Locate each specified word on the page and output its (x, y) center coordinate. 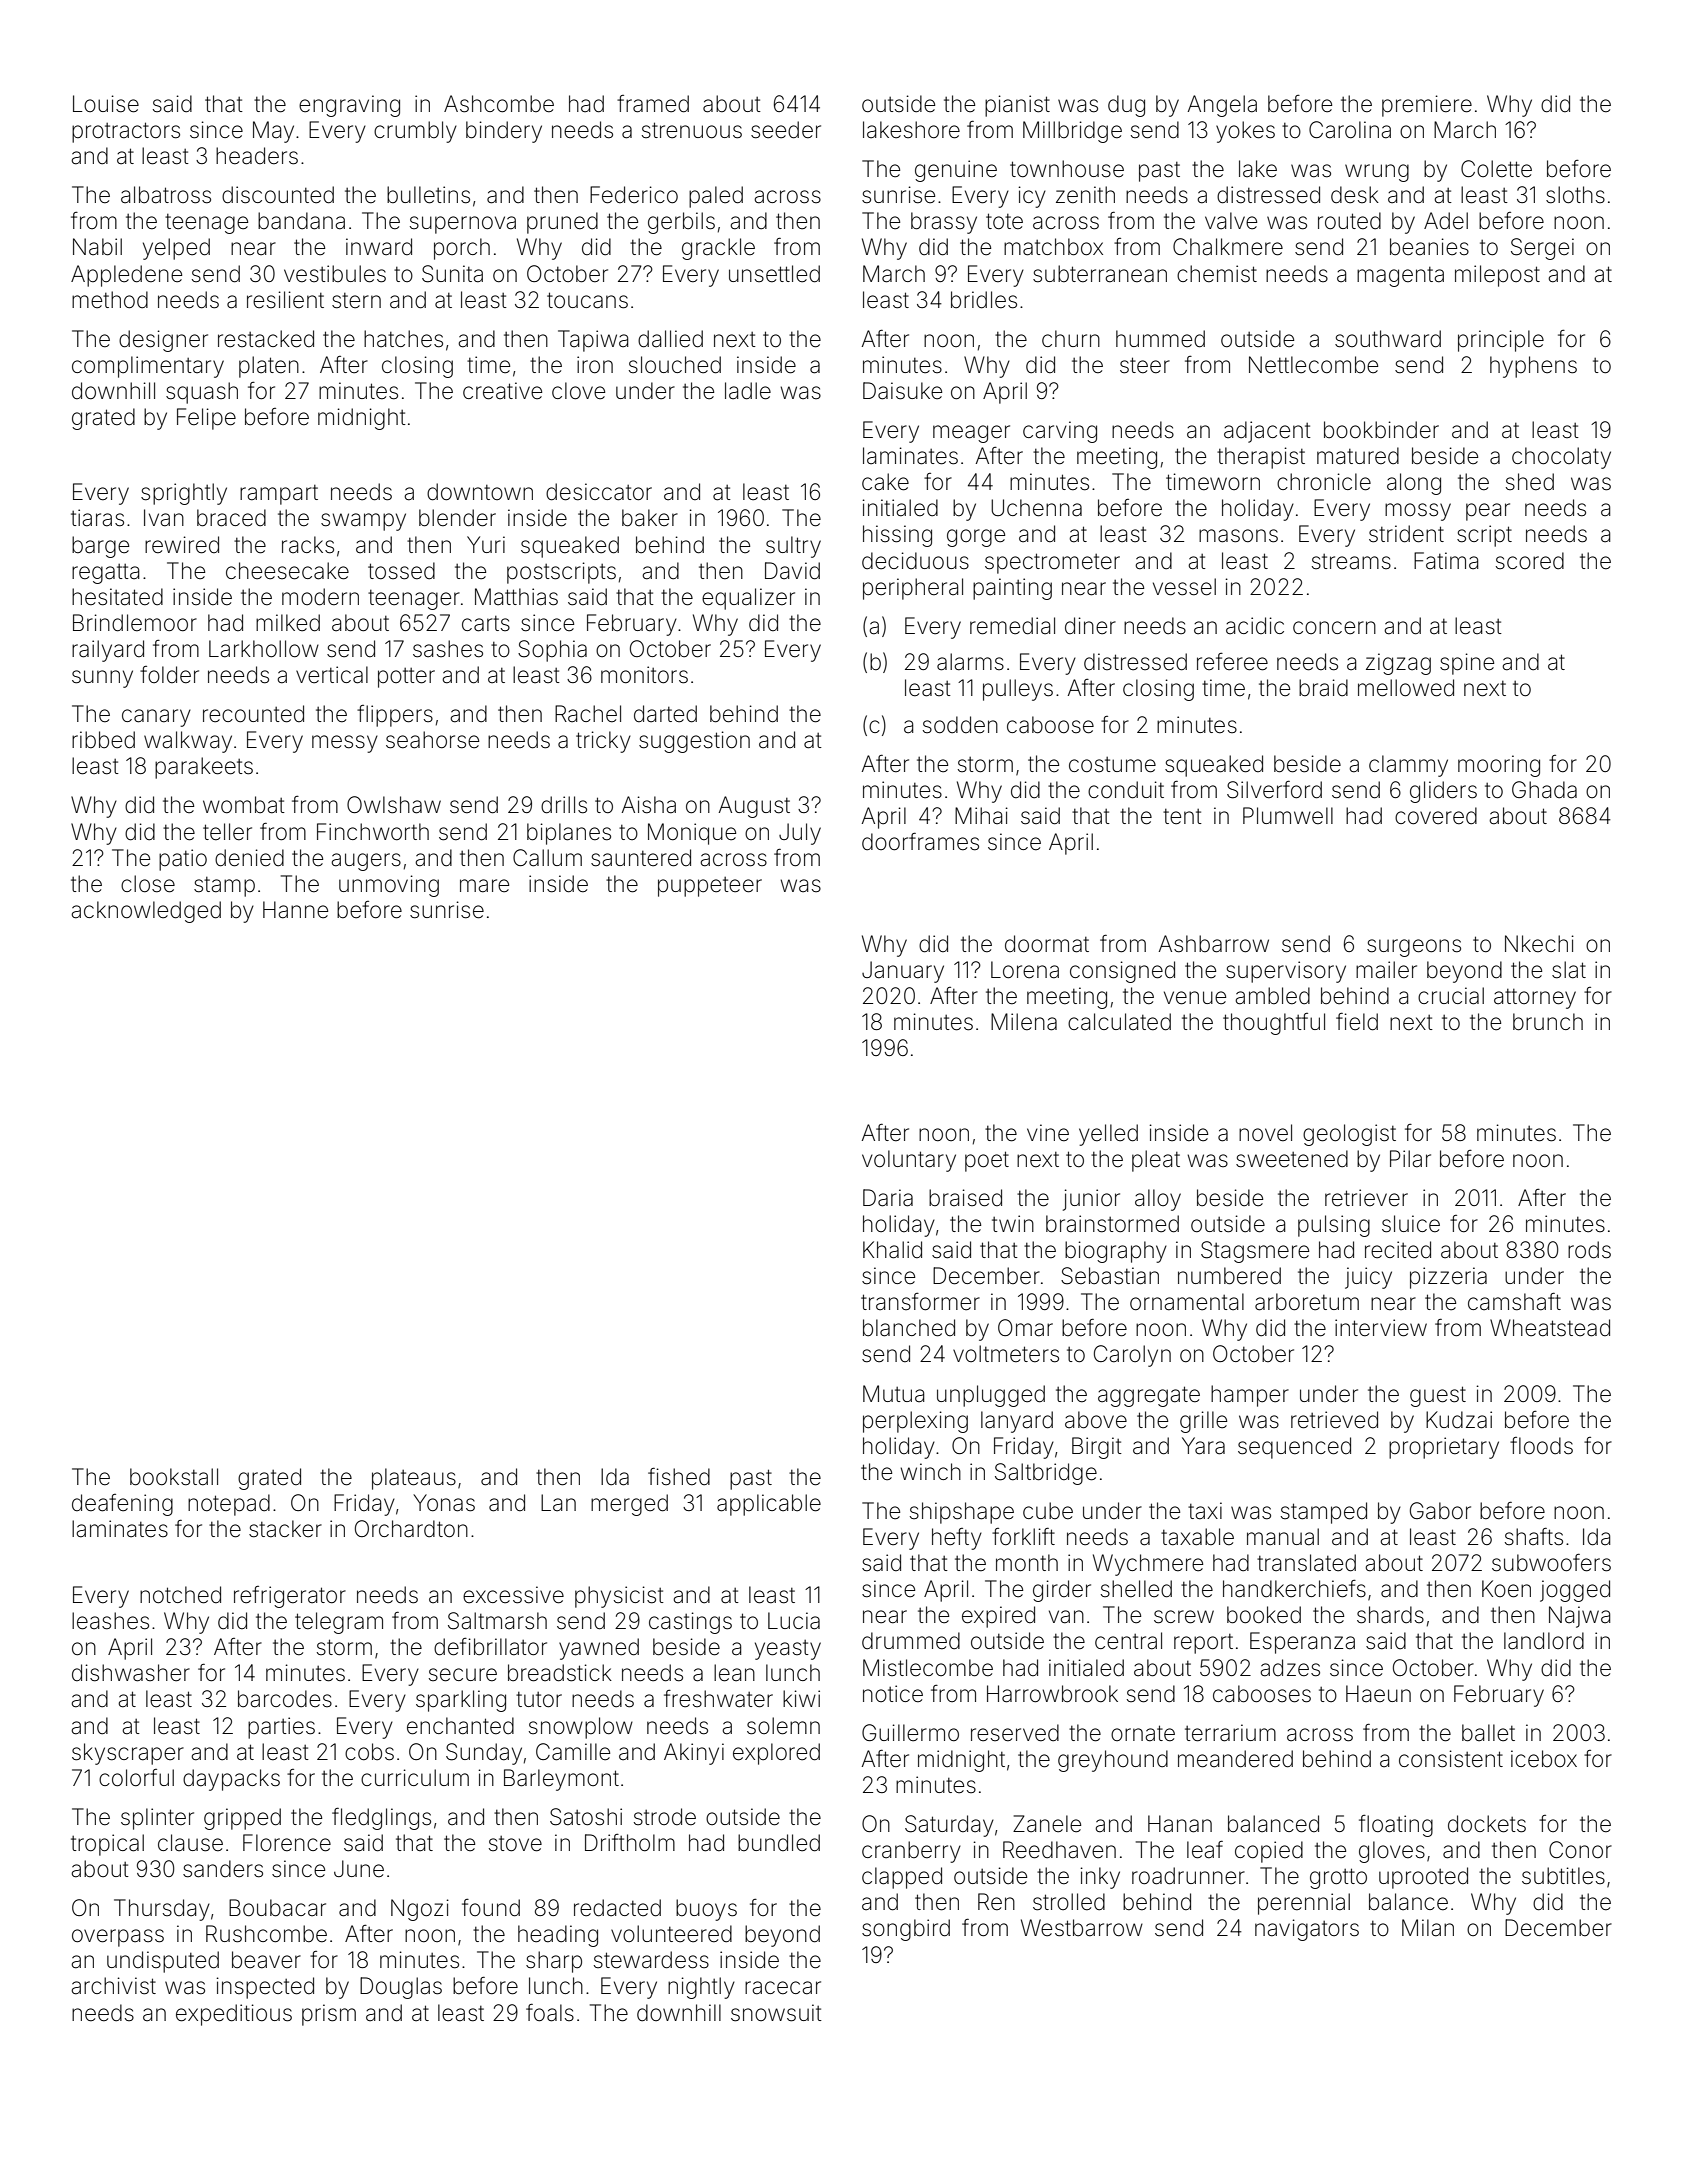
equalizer (748, 599)
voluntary (909, 1161)
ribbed (103, 740)
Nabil (97, 247)
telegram (339, 1623)
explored (776, 1754)
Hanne (295, 910)
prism (329, 2015)
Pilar (1410, 1159)
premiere (1427, 106)
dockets (1487, 1824)
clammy (1408, 766)
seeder (786, 130)
